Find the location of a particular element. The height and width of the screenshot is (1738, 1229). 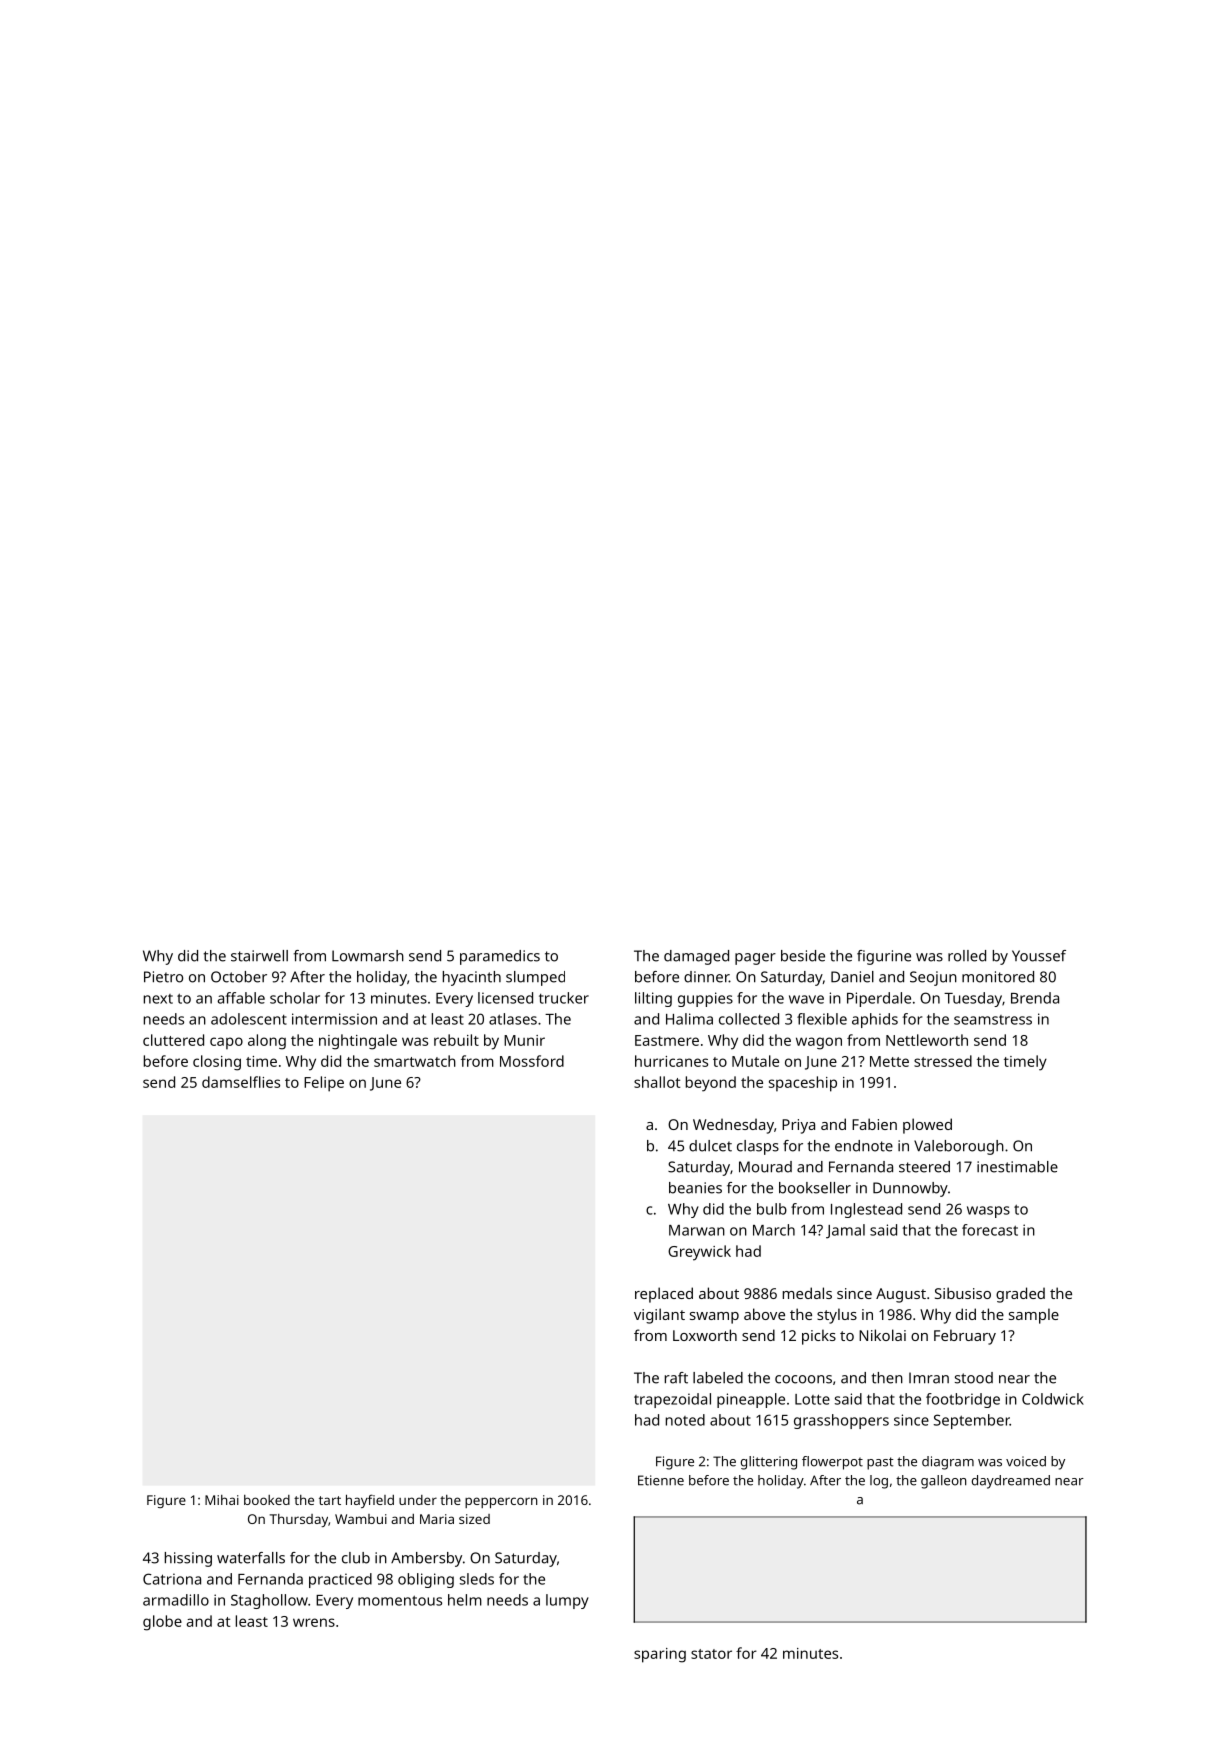

sleds is located at coordinates (477, 1579).
